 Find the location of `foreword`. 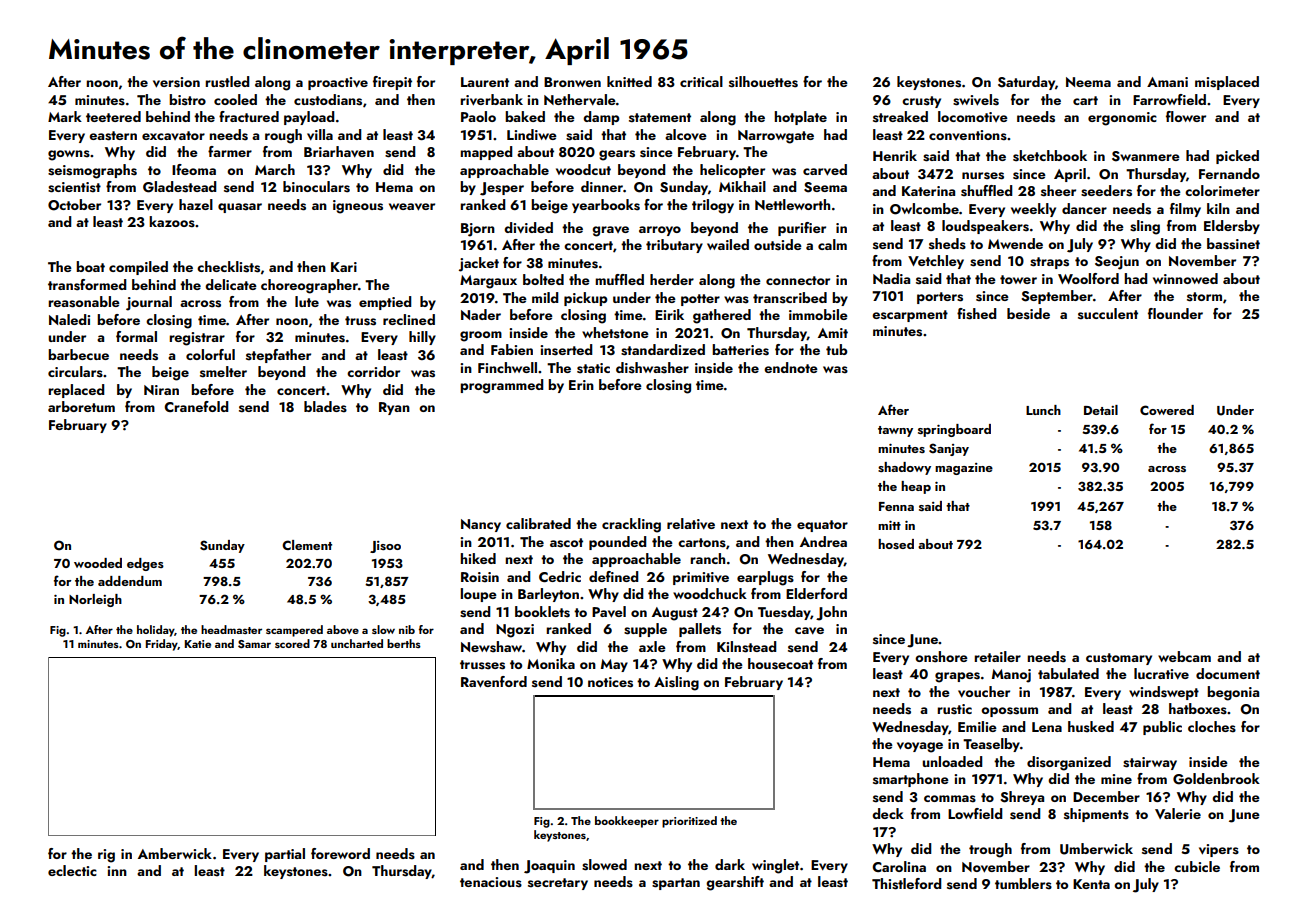

foreword is located at coordinates (340, 853).
